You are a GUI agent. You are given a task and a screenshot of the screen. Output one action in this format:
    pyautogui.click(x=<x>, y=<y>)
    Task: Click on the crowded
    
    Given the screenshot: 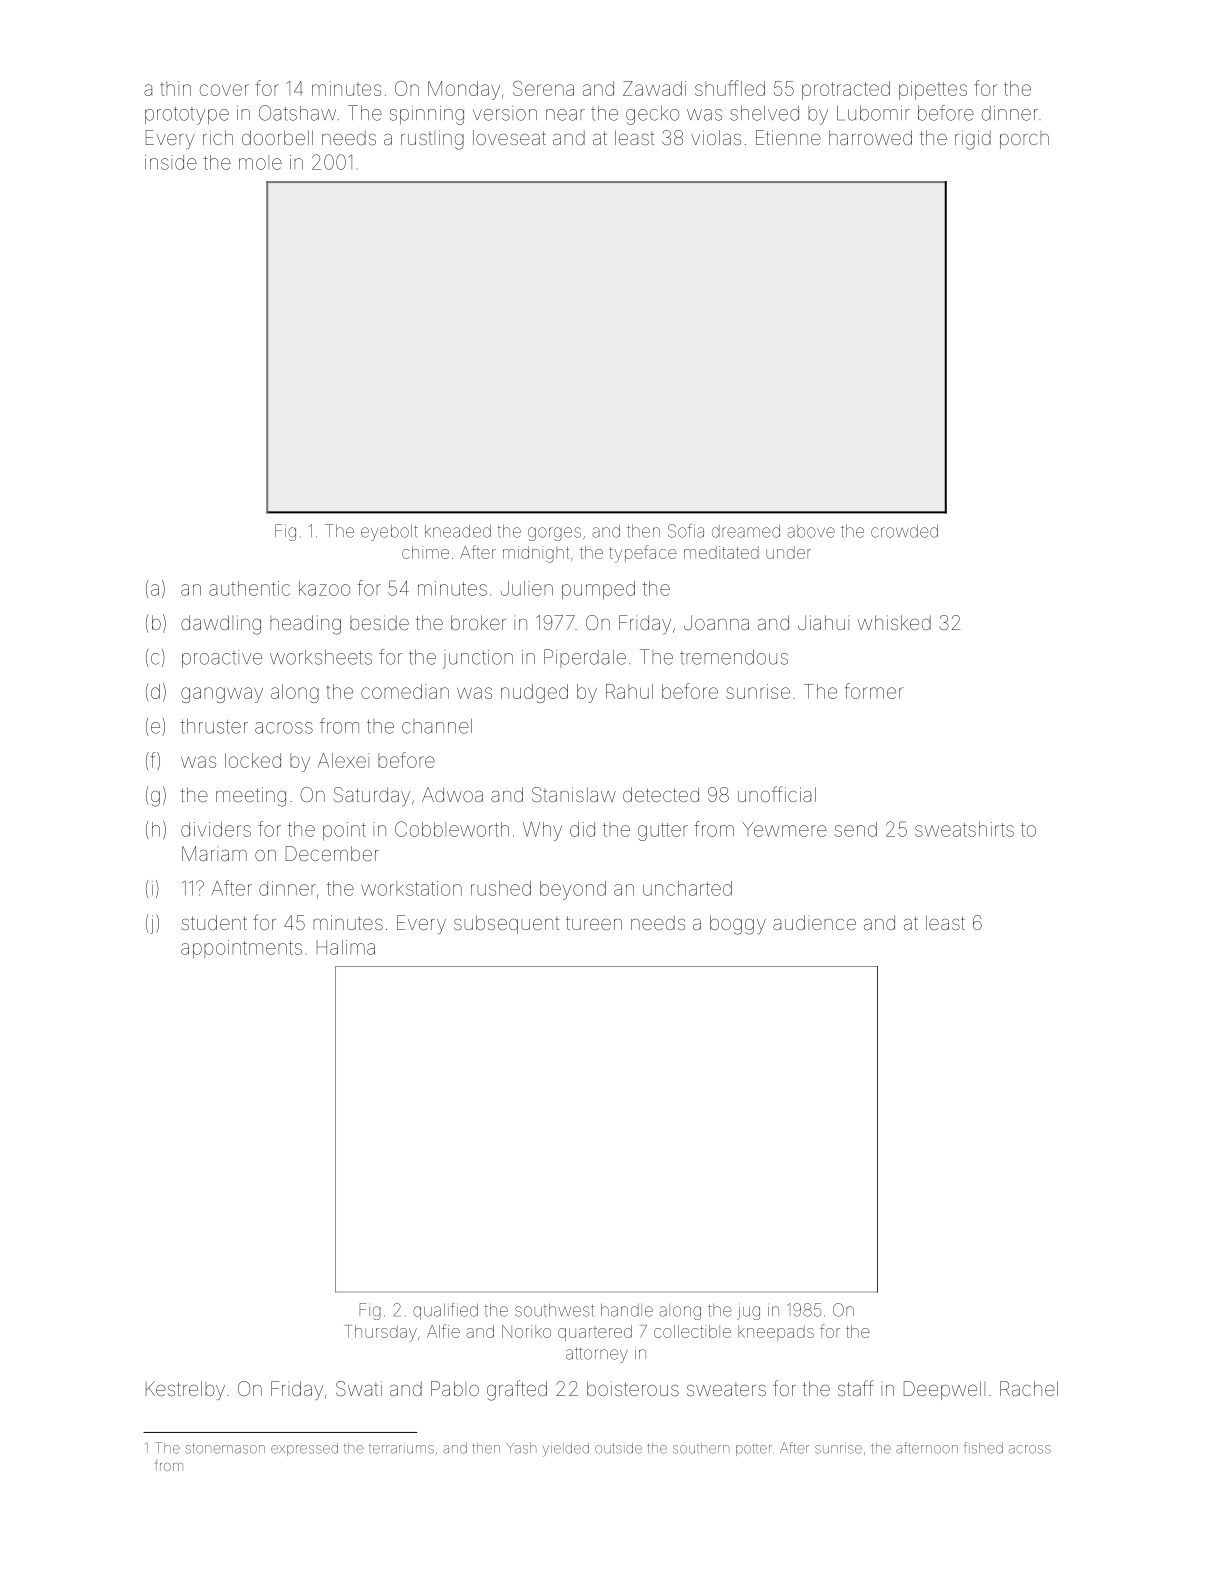 What is the action you would take?
    pyautogui.click(x=904, y=531)
